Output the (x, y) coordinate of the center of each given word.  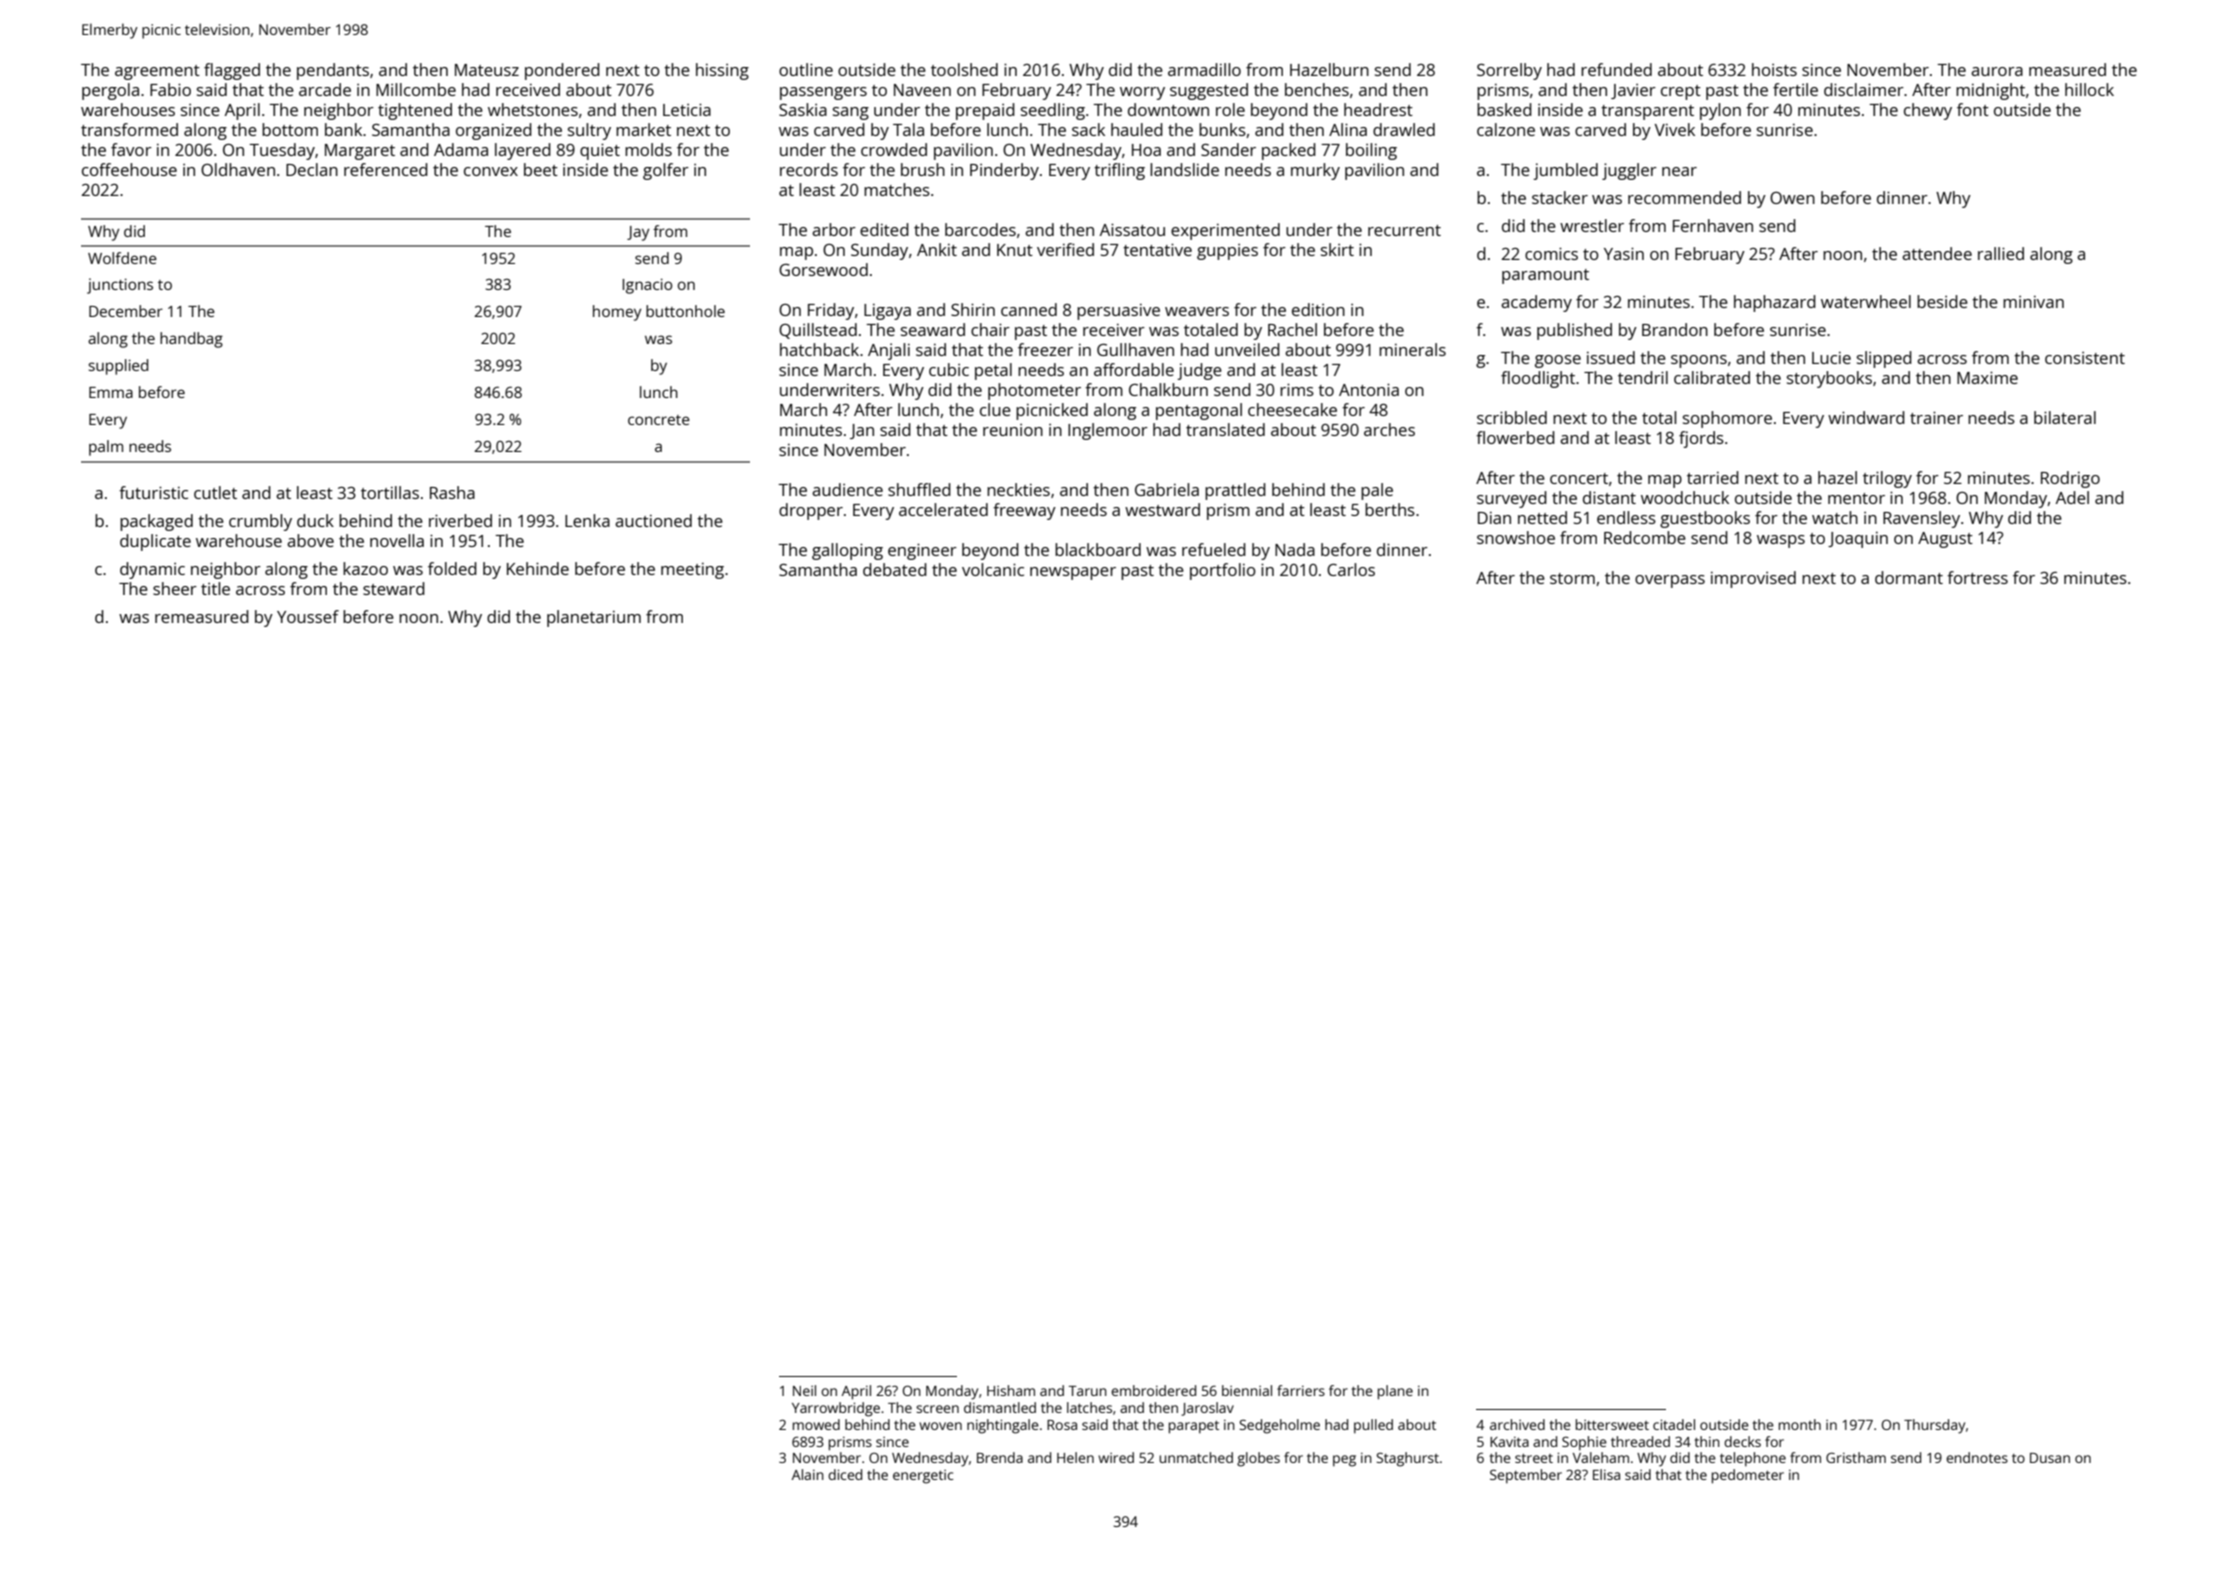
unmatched (1196, 1457)
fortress (1977, 577)
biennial (1247, 1390)
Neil (804, 1390)
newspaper (1073, 573)
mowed (816, 1424)
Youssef (308, 616)
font (1973, 109)
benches (1317, 89)
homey (617, 313)
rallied (2001, 253)
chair (990, 329)
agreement (157, 72)
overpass (1670, 581)
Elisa (1606, 1474)
